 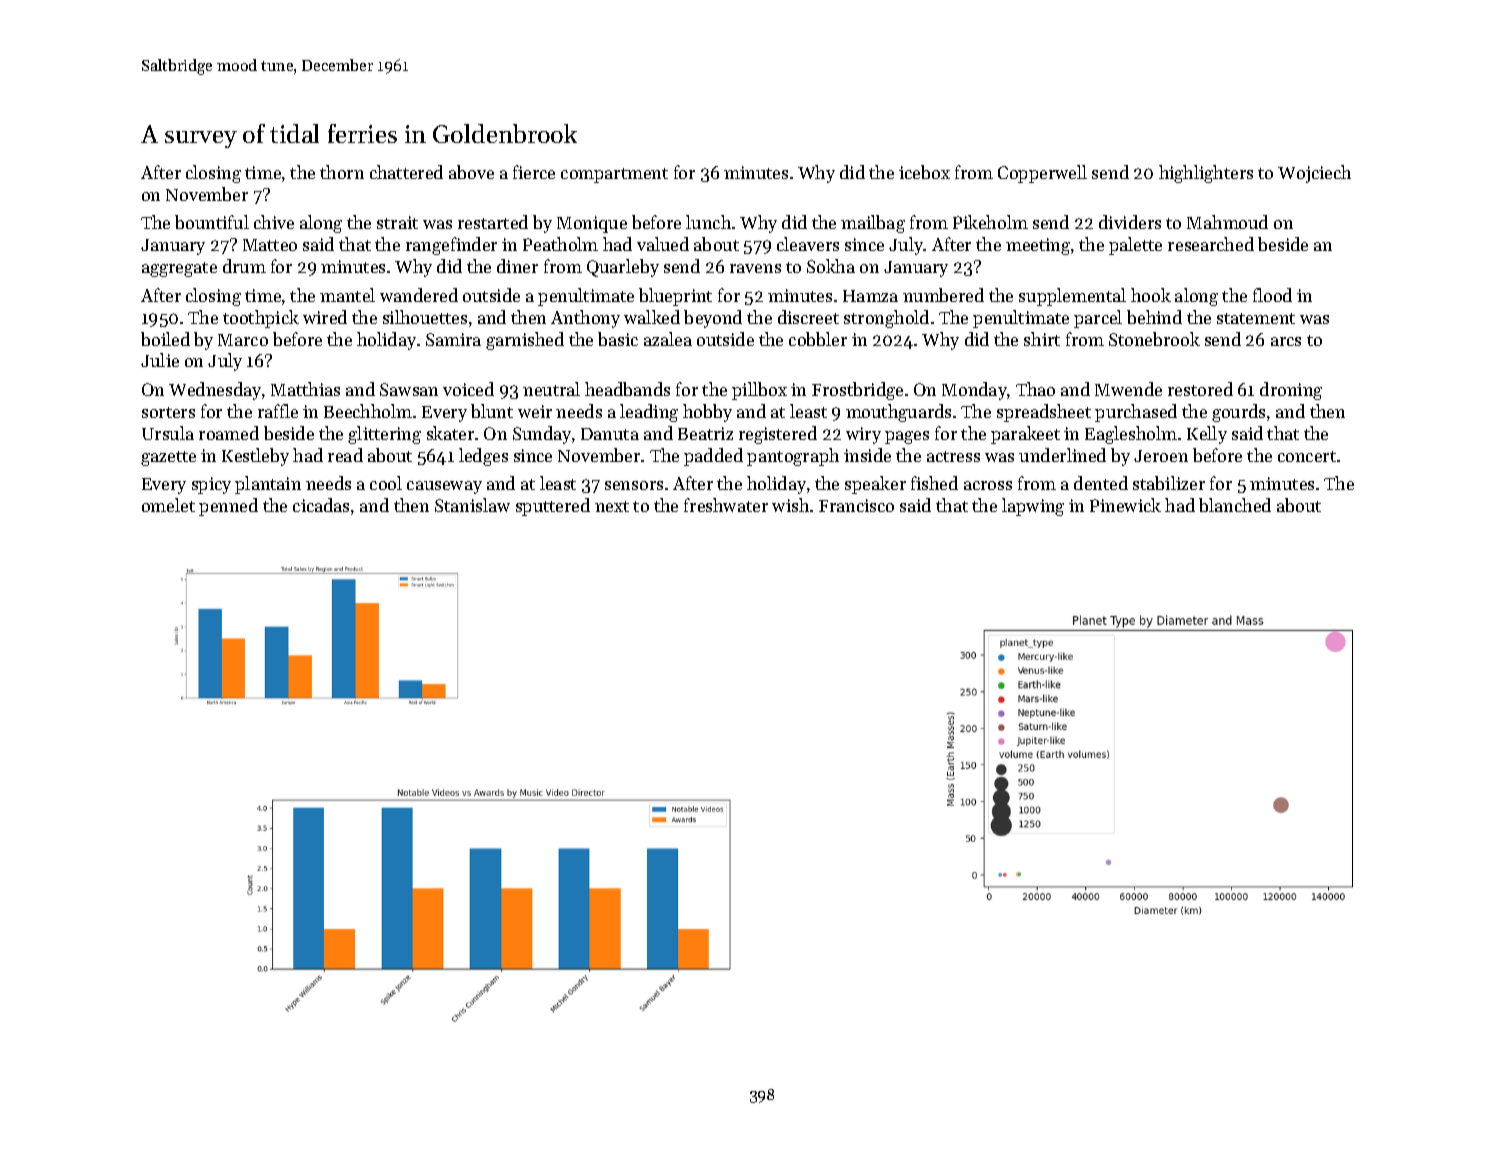 I want to click on voiced, so click(x=468, y=389).
